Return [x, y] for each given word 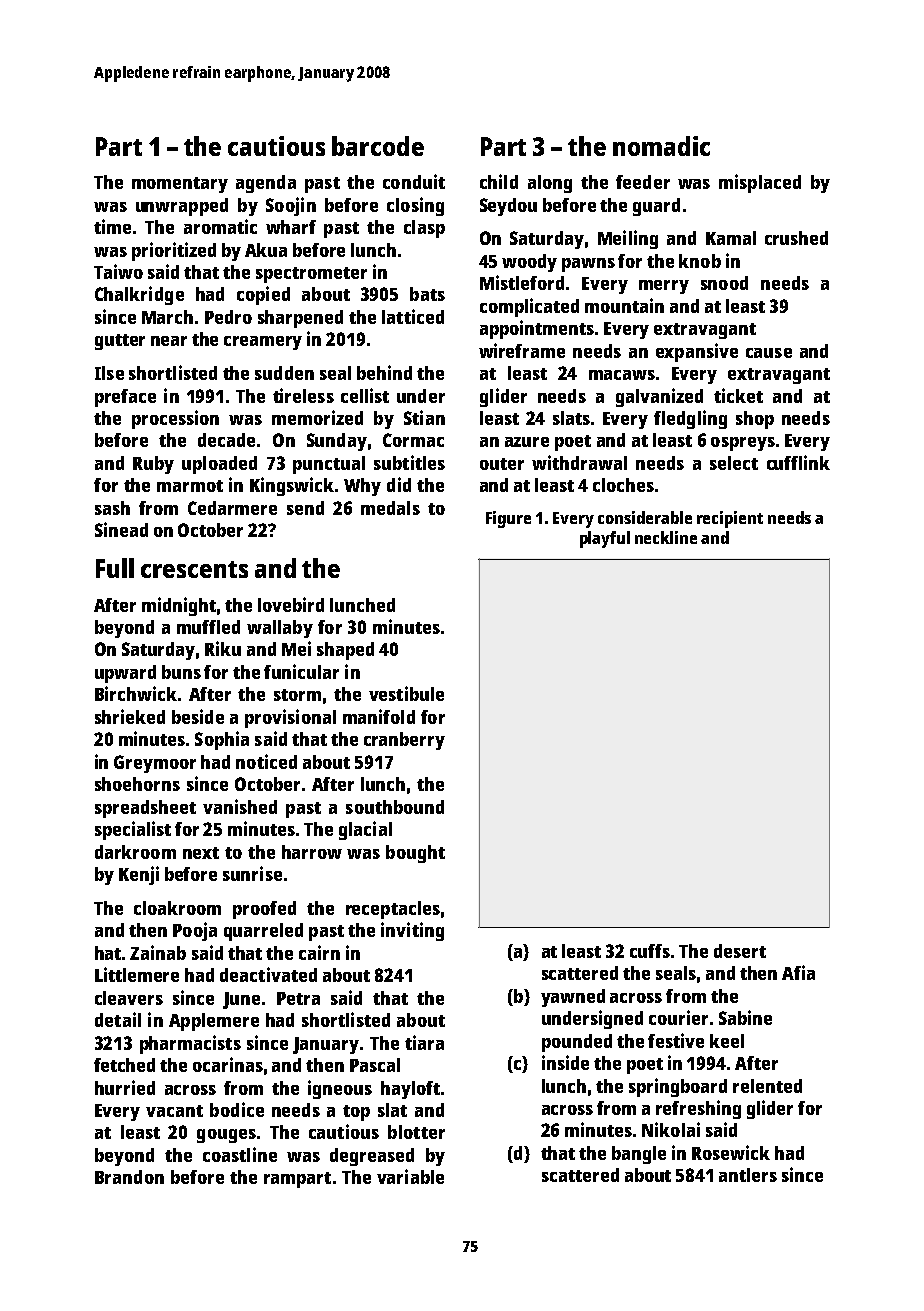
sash [112, 508]
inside [565, 1062]
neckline [666, 537]
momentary [180, 185]
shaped [345, 651]
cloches [623, 485]
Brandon [129, 1177]
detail [118, 1019]
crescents [194, 569]
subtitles [409, 462]
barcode [378, 146]
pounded [577, 1043]
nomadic [661, 146]
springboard [678, 1087]
